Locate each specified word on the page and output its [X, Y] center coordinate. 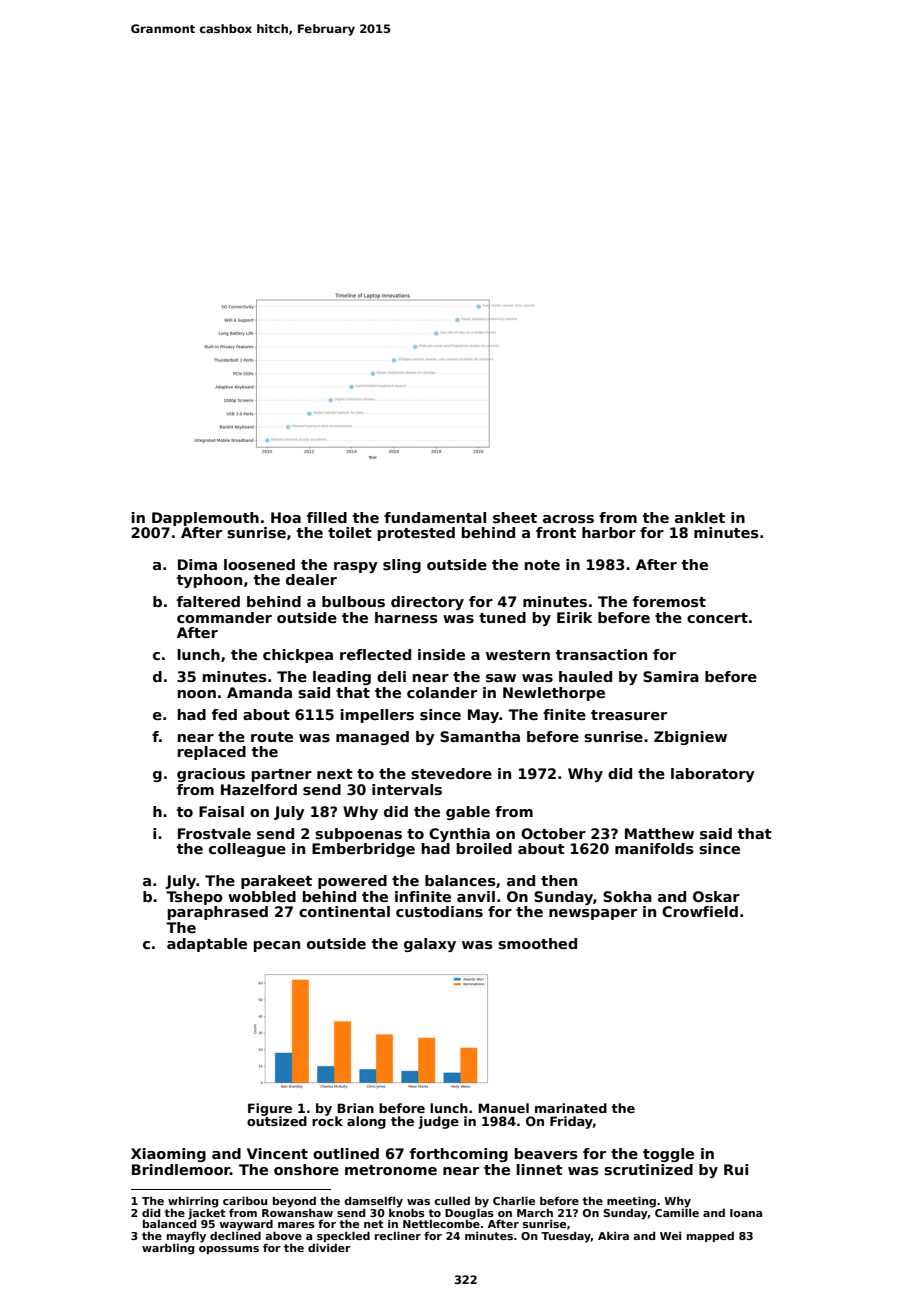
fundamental [435, 517]
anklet [700, 517]
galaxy [430, 945]
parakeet [276, 882]
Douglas [469, 1214]
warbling [168, 1249]
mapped [710, 1236]
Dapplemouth [205, 519]
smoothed [537, 943]
